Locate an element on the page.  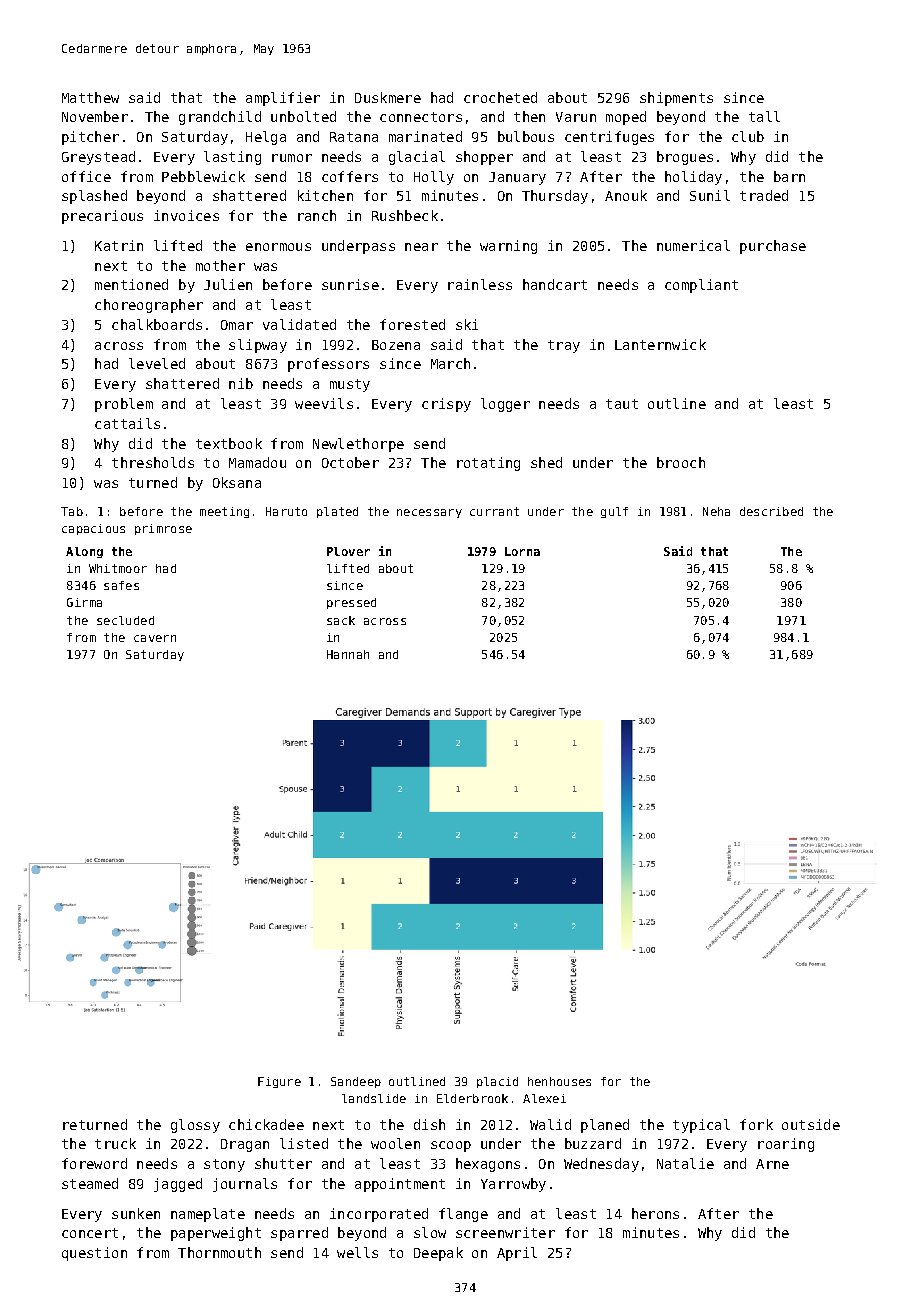
cavern is located at coordinates (155, 638).
